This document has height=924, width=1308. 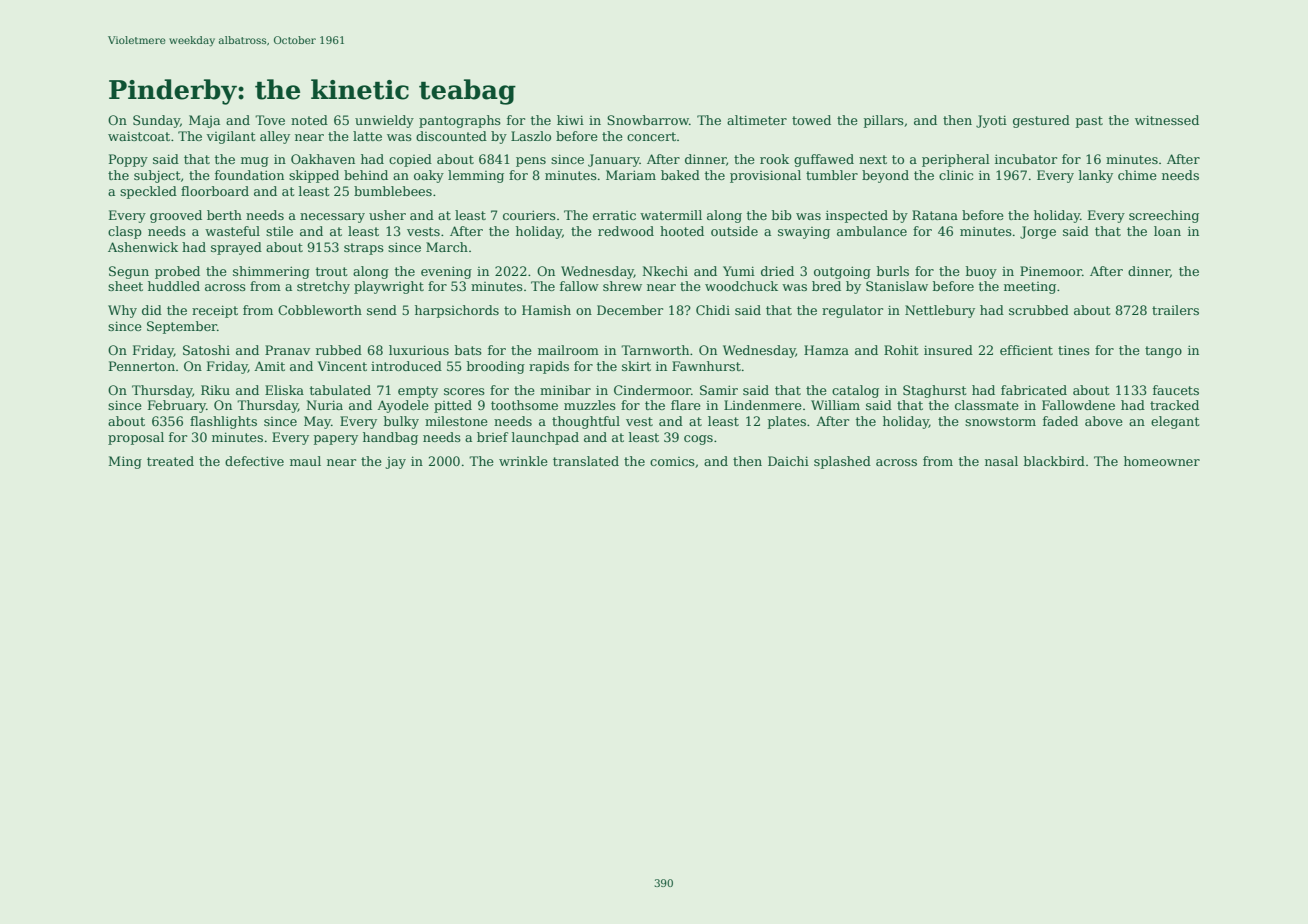 What do you see at coordinates (1041, 121) in the document?
I see `gestured` at bounding box center [1041, 121].
